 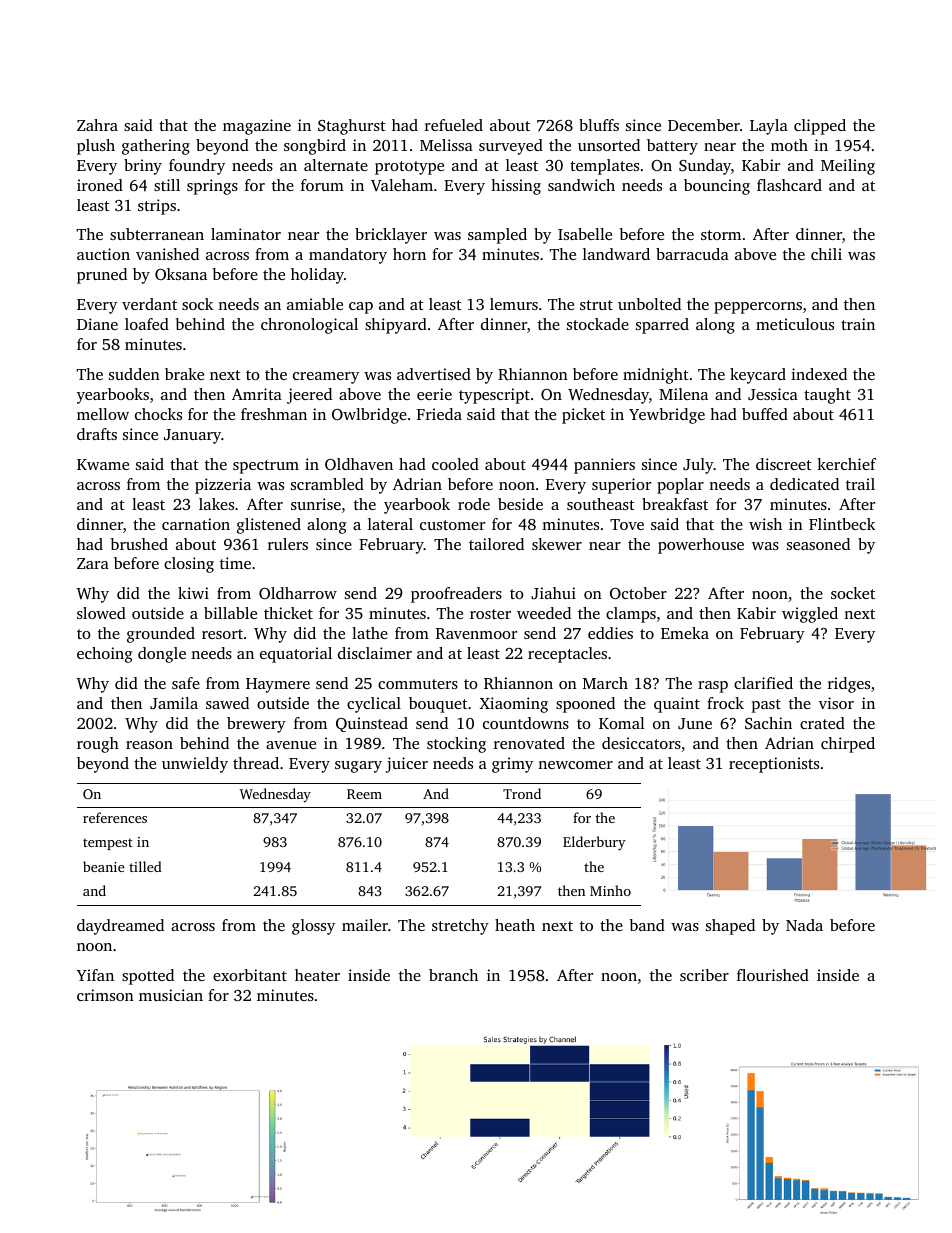 I want to click on rough, so click(x=98, y=745).
